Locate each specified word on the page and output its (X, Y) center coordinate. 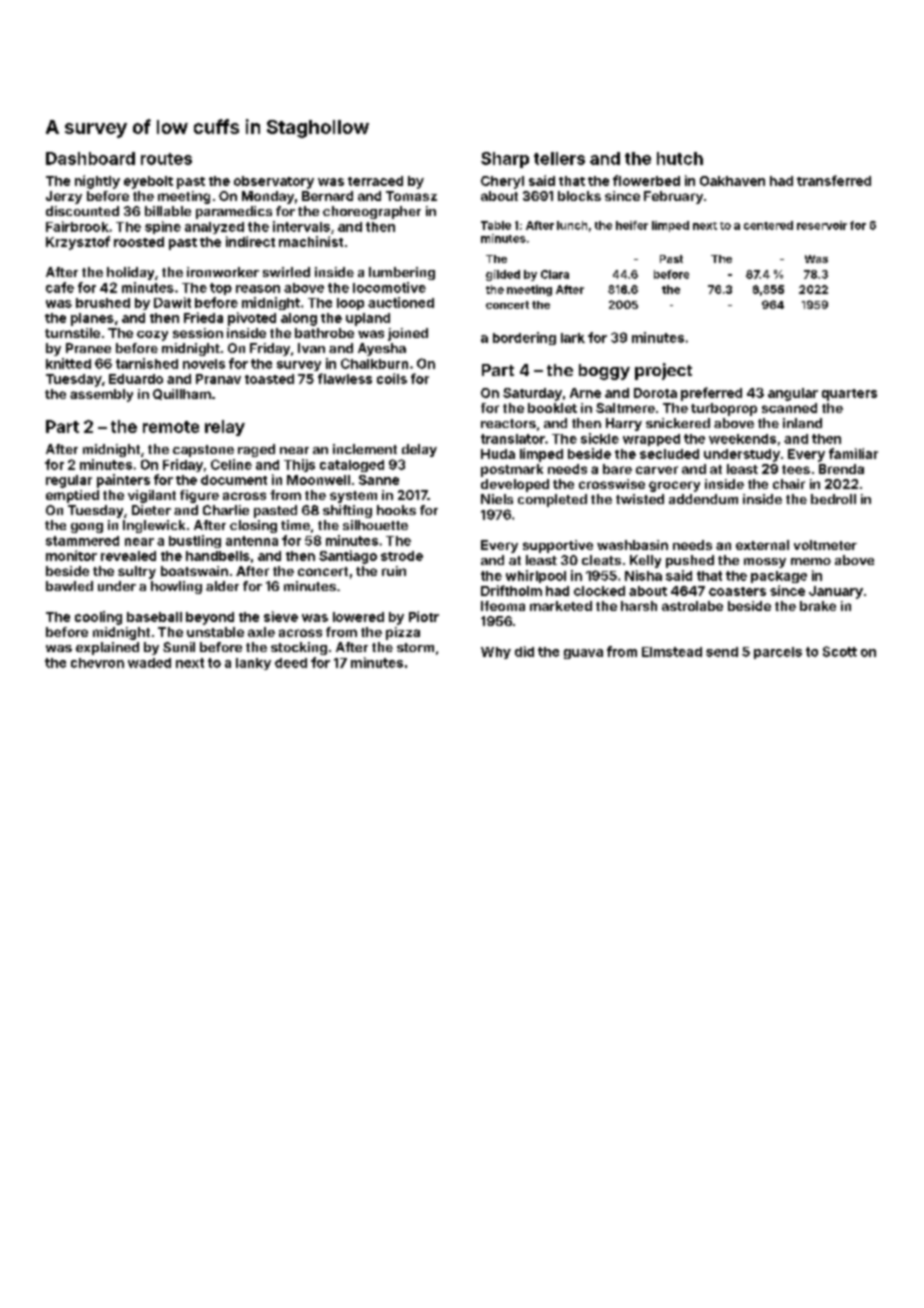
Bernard (327, 196)
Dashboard (90, 158)
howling (176, 587)
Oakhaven (732, 181)
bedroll (833, 499)
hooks (396, 510)
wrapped (651, 440)
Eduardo (136, 379)
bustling (195, 541)
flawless (345, 378)
